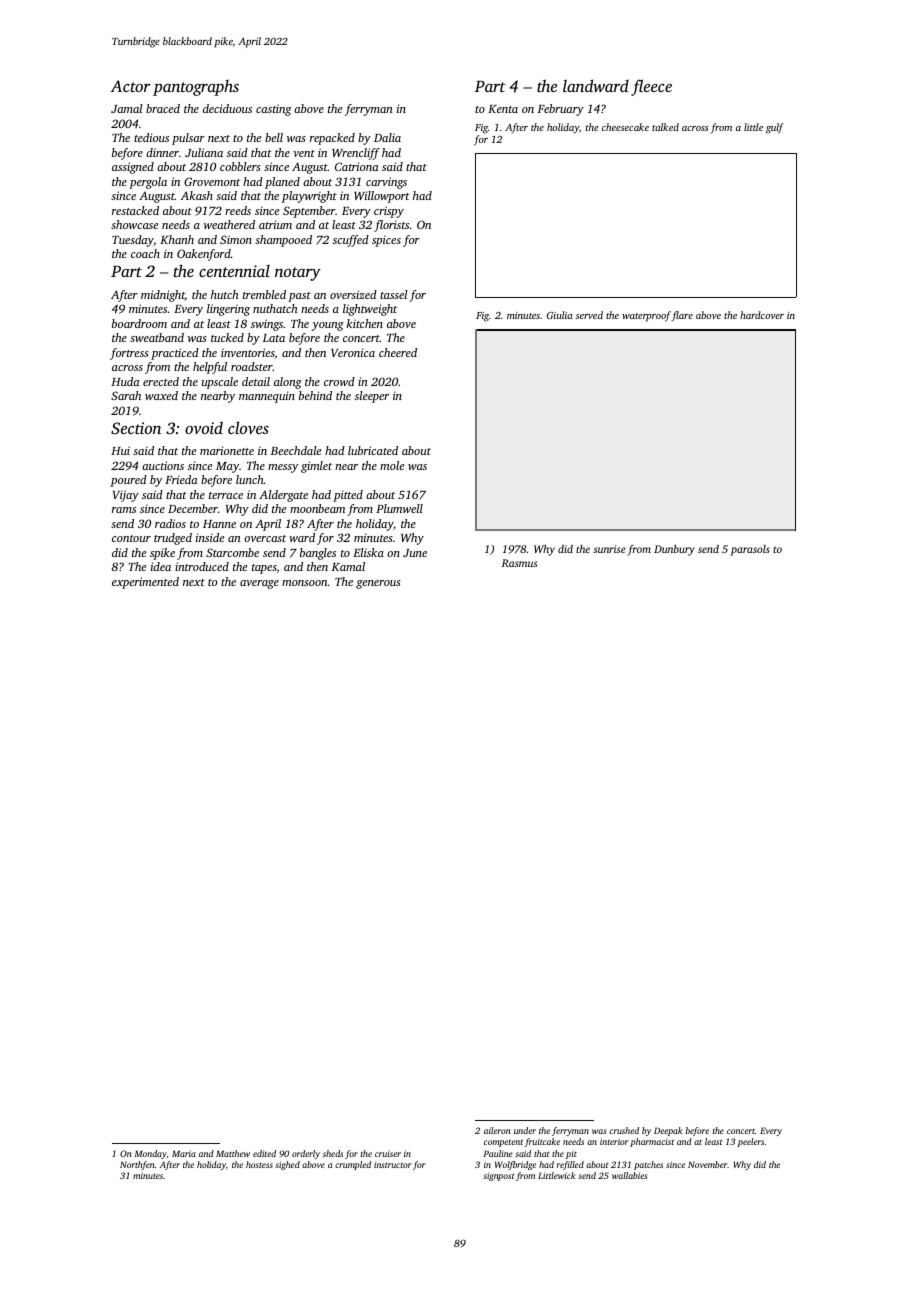 The height and width of the screenshot is (1316, 908). I want to click on average, so click(259, 584).
